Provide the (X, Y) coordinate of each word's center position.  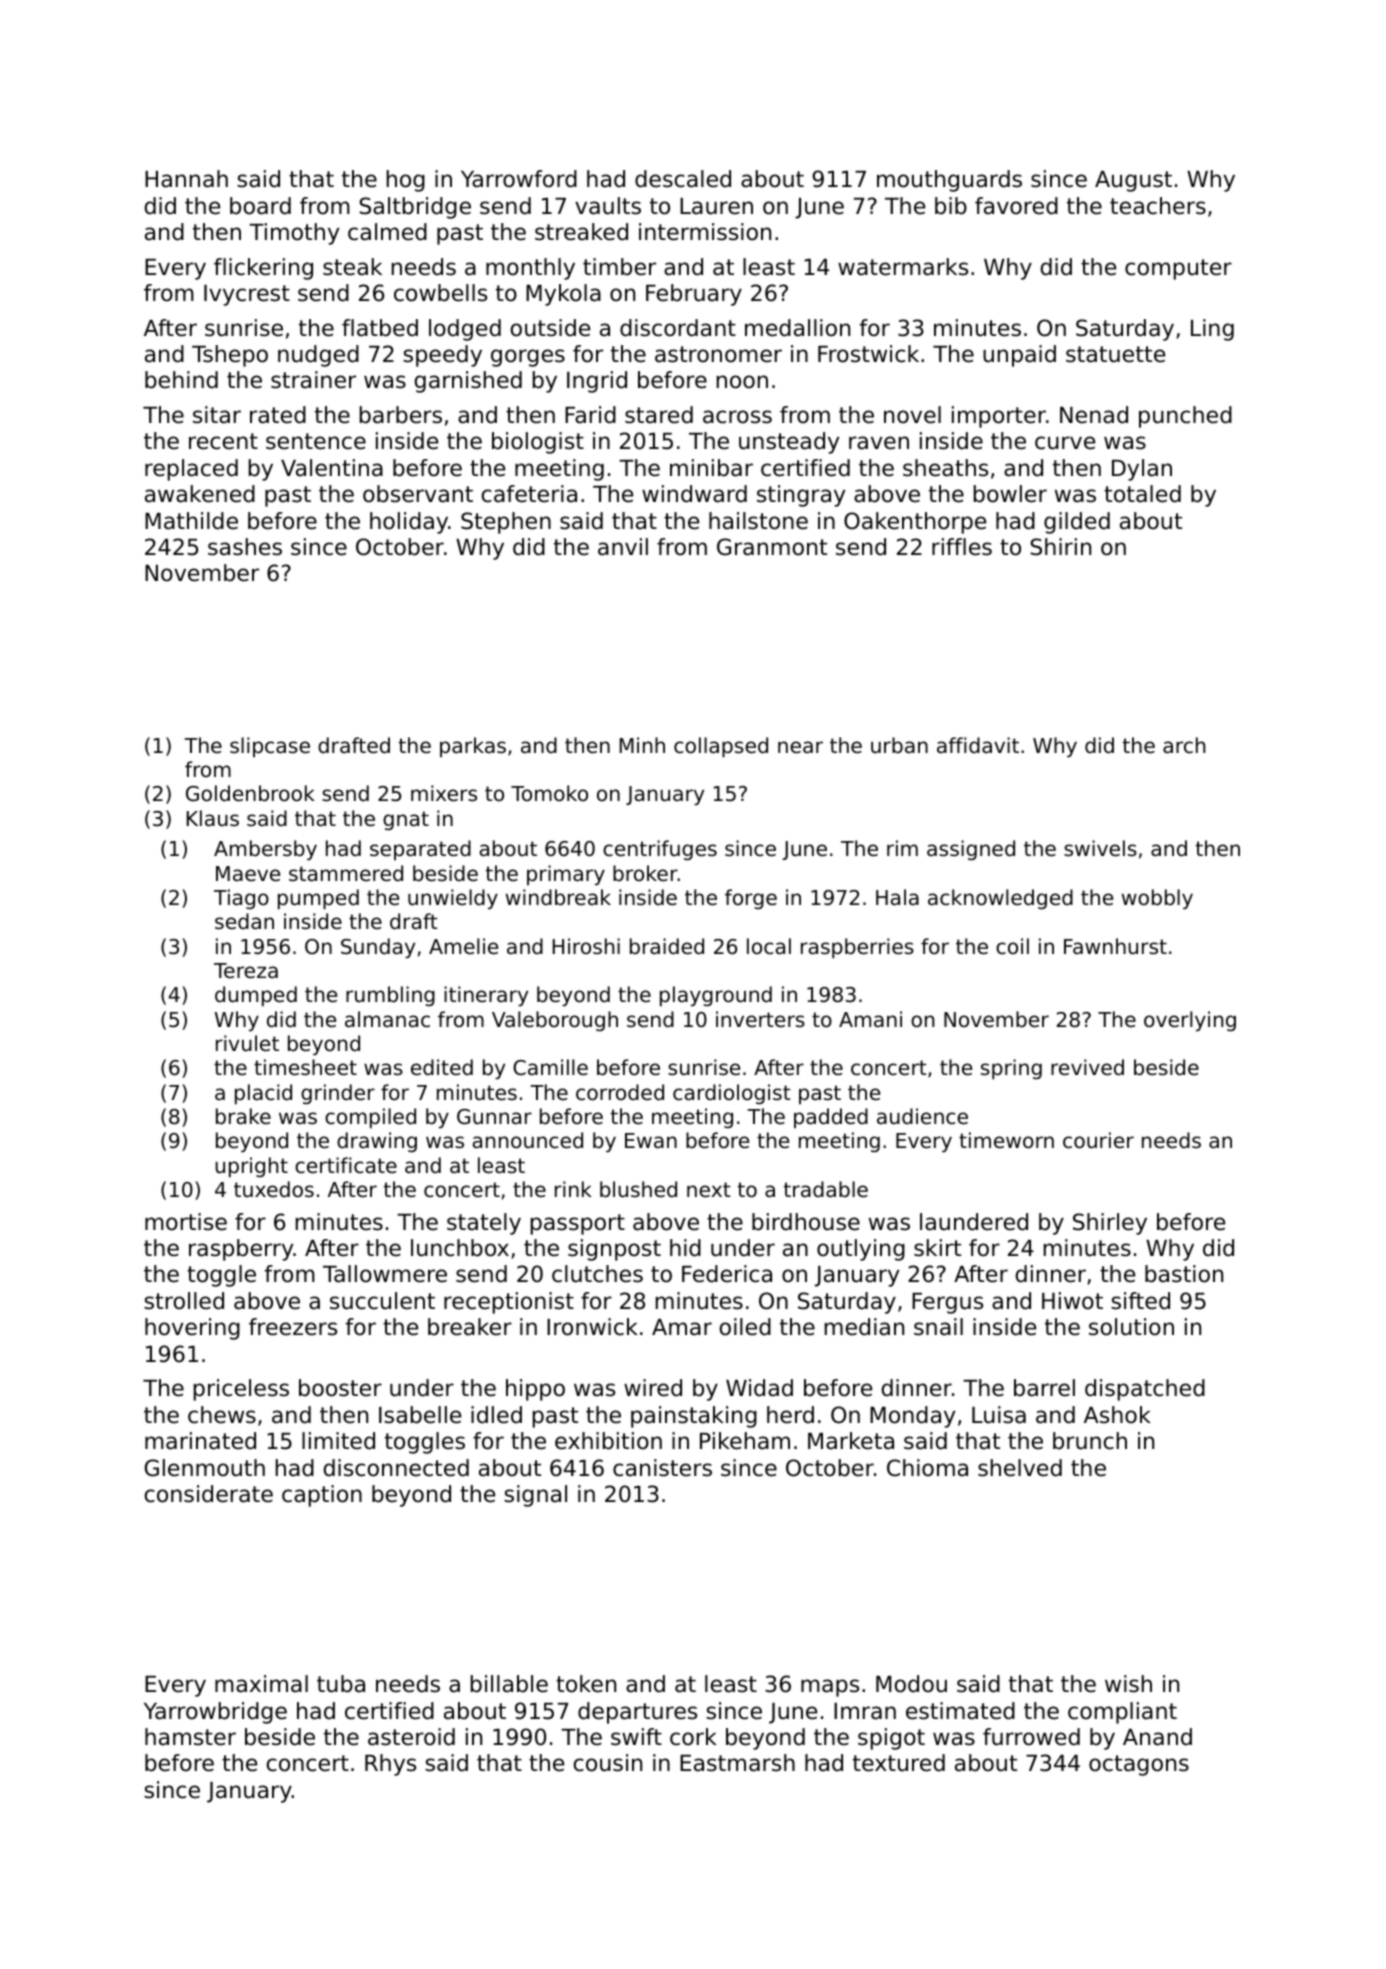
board (260, 206)
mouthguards (949, 181)
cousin (608, 1763)
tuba (341, 1684)
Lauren (716, 206)
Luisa (999, 1415)
